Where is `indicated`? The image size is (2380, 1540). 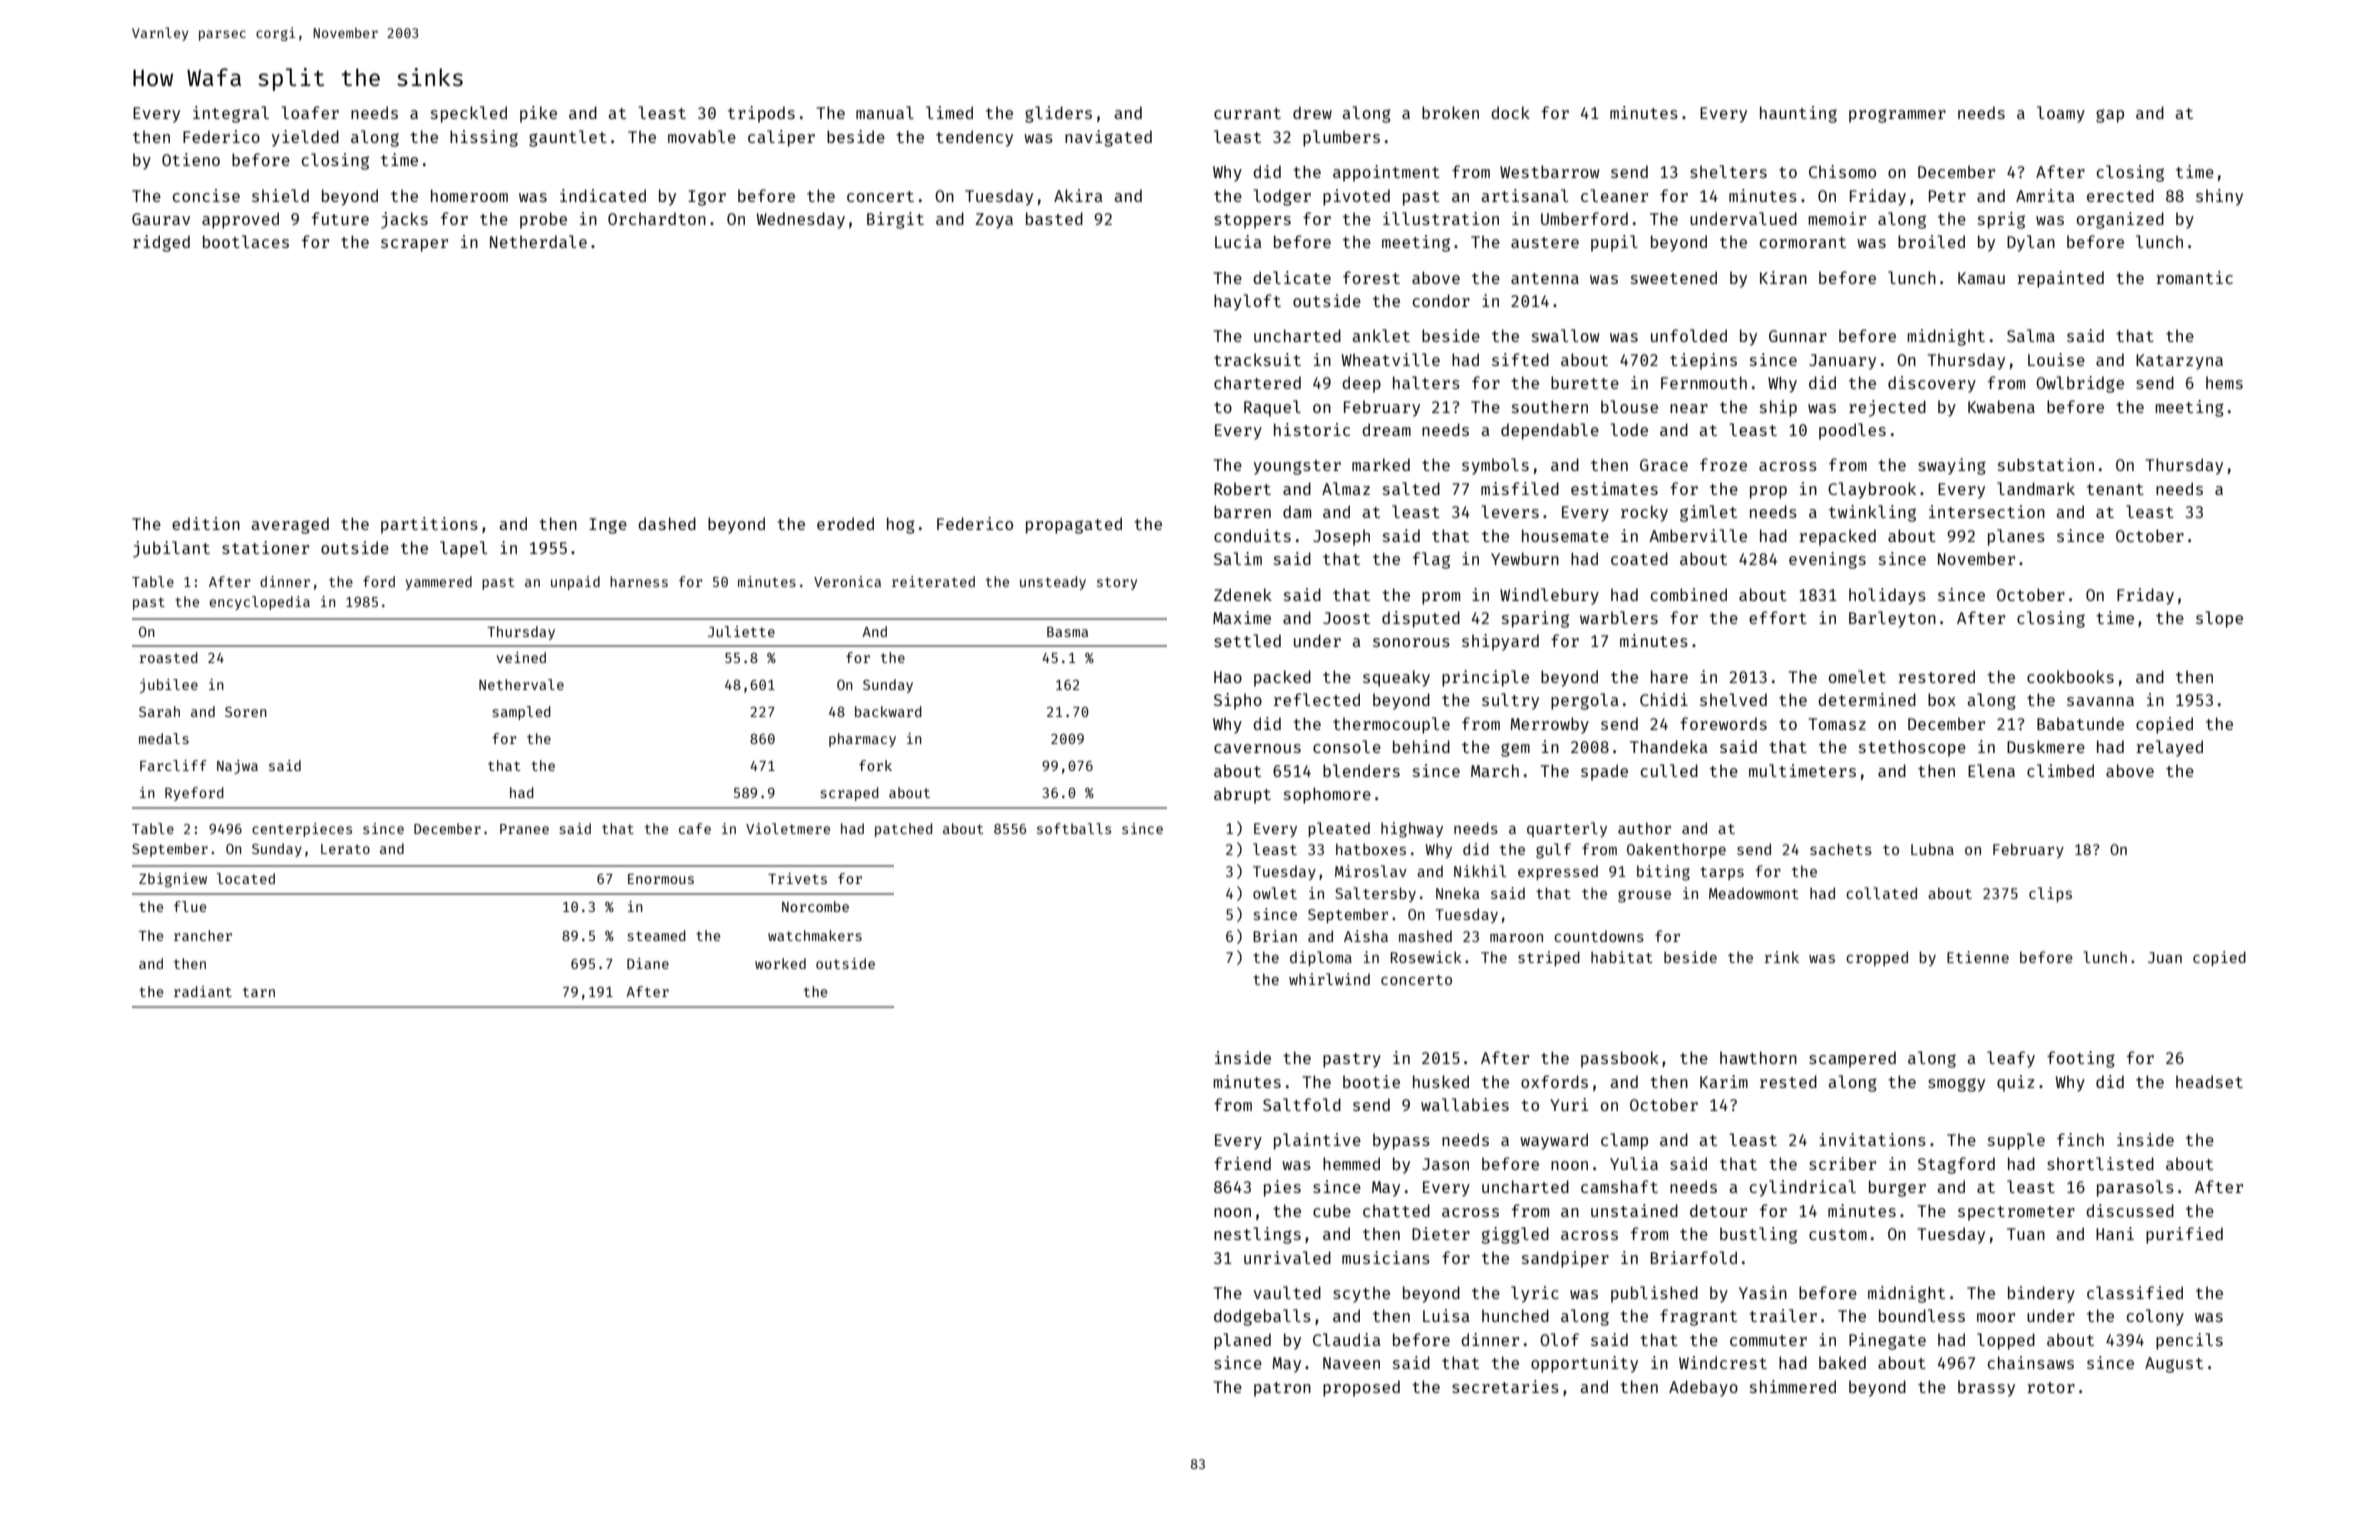 indicated is located at coordinates (603, 195).
